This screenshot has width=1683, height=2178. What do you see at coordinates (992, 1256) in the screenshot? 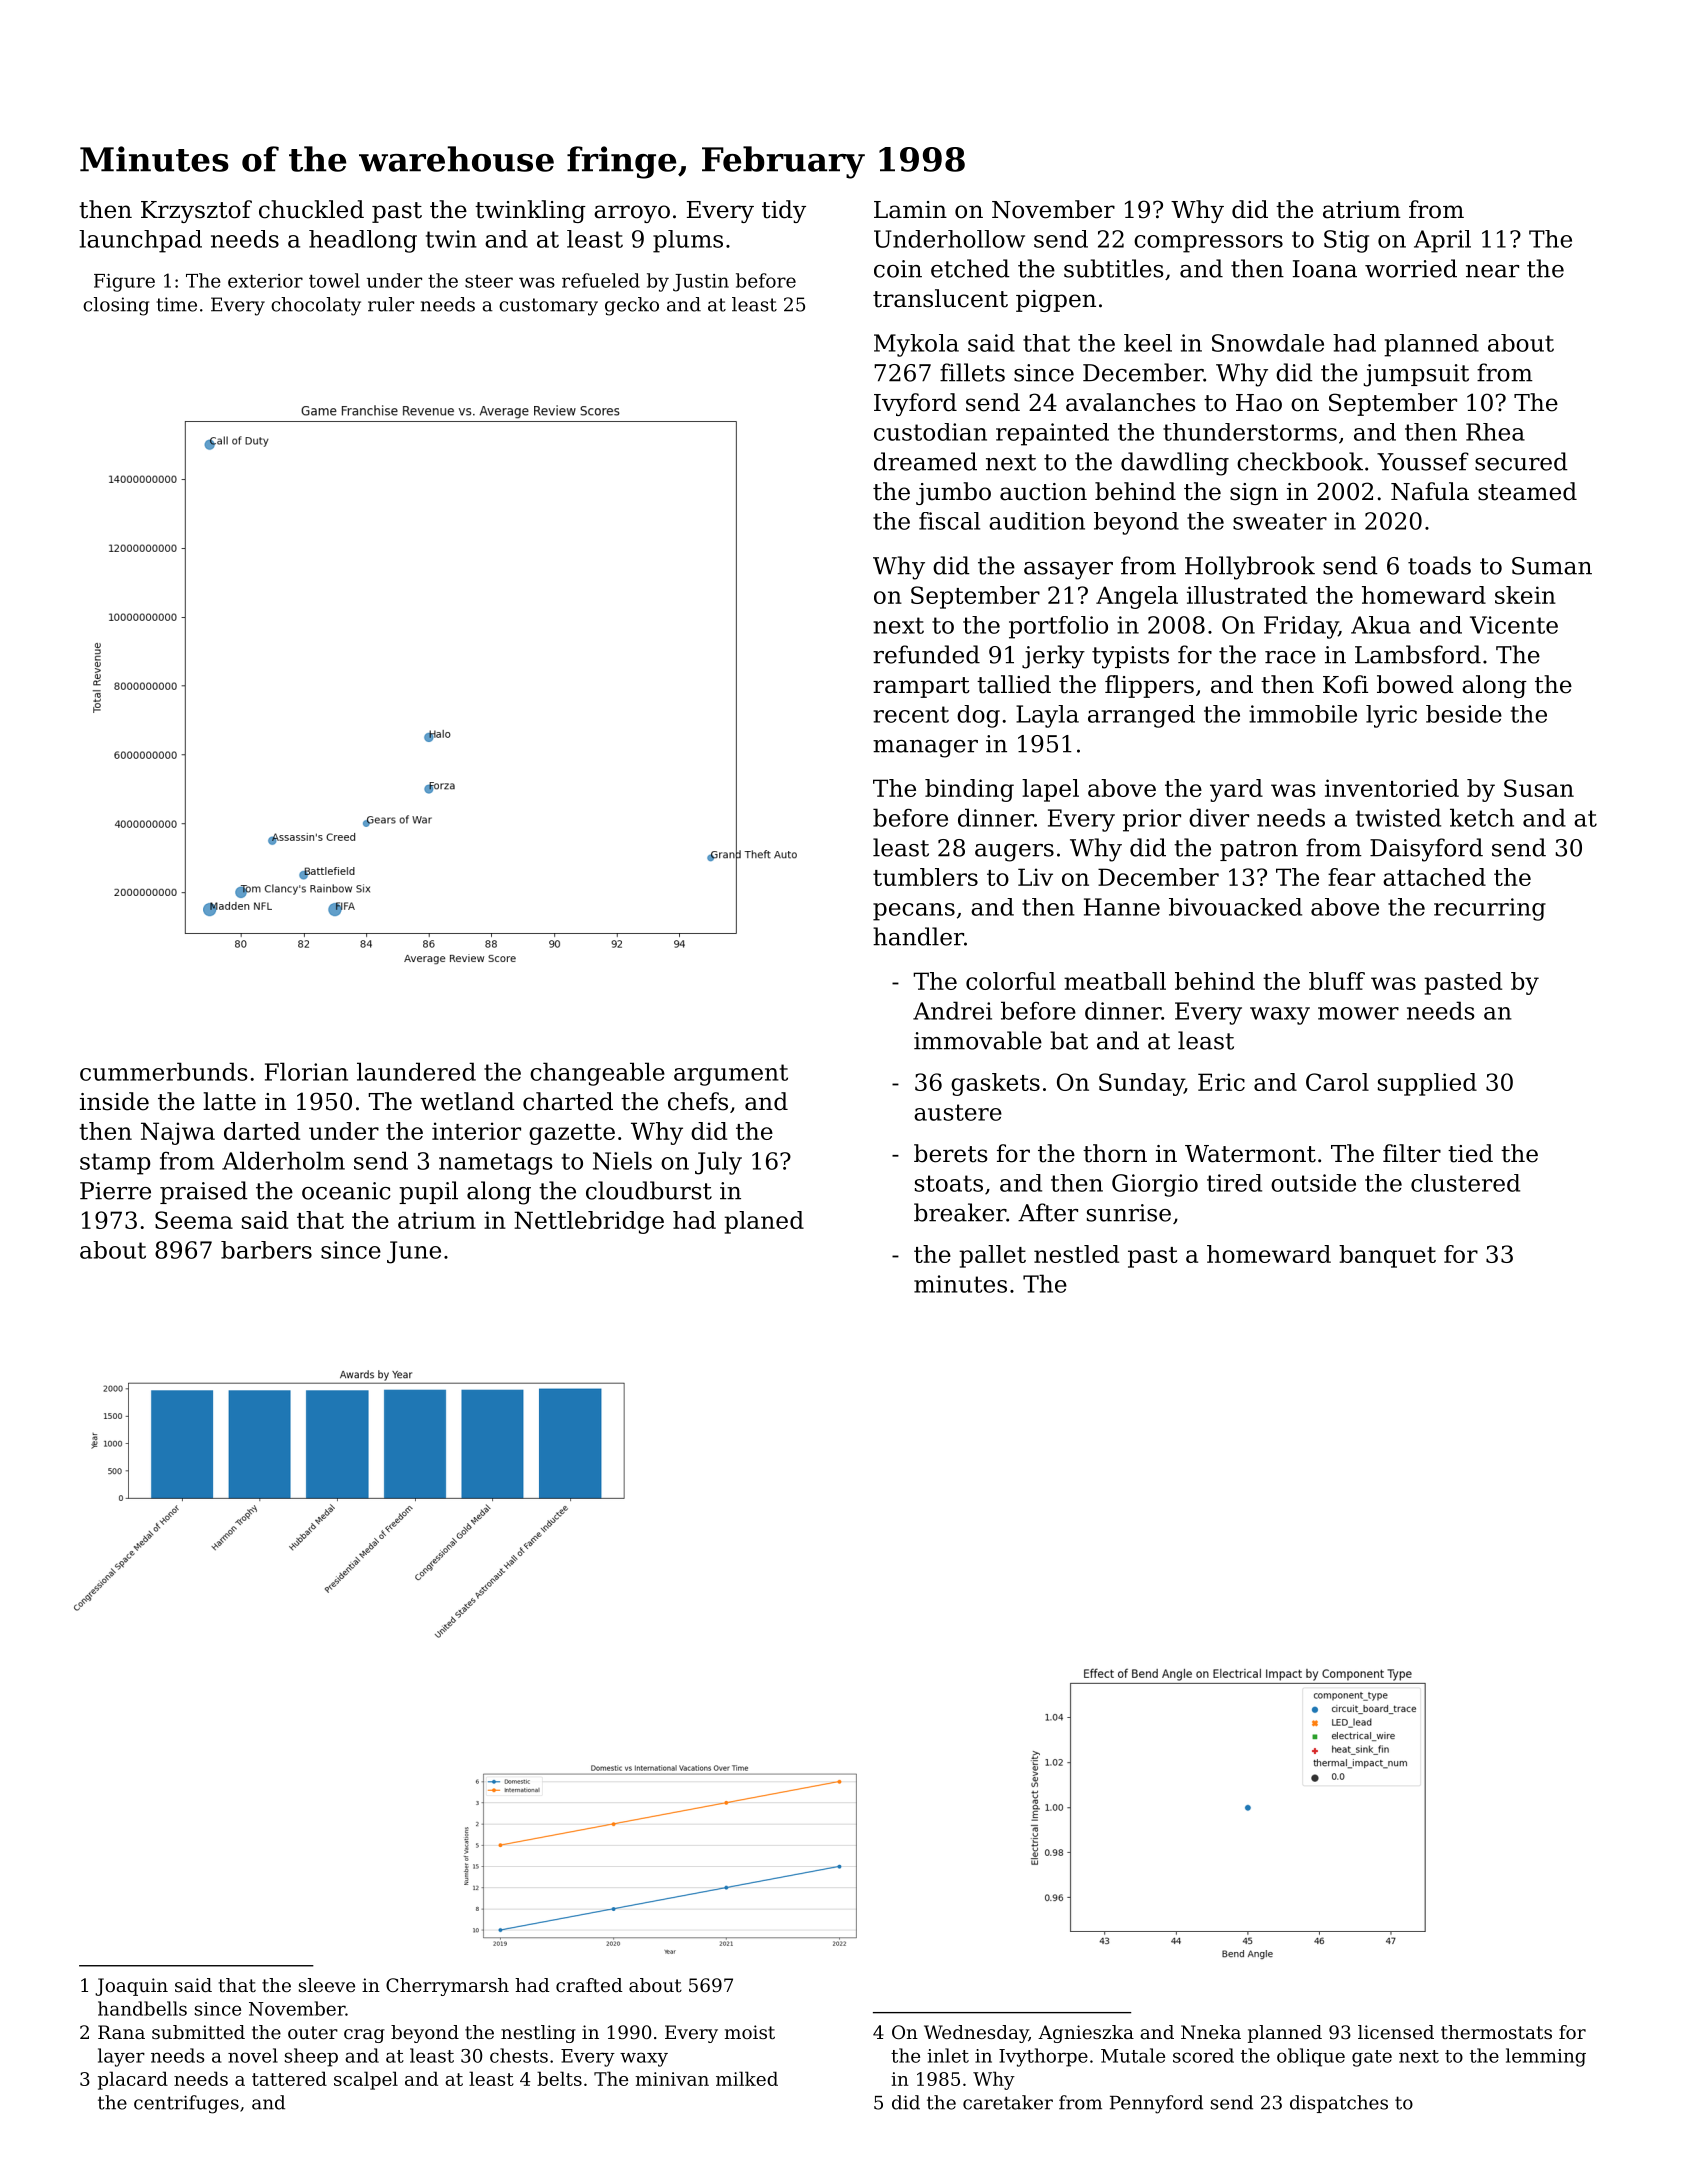
I see `pallet` at bounding box center [992, 1256].
